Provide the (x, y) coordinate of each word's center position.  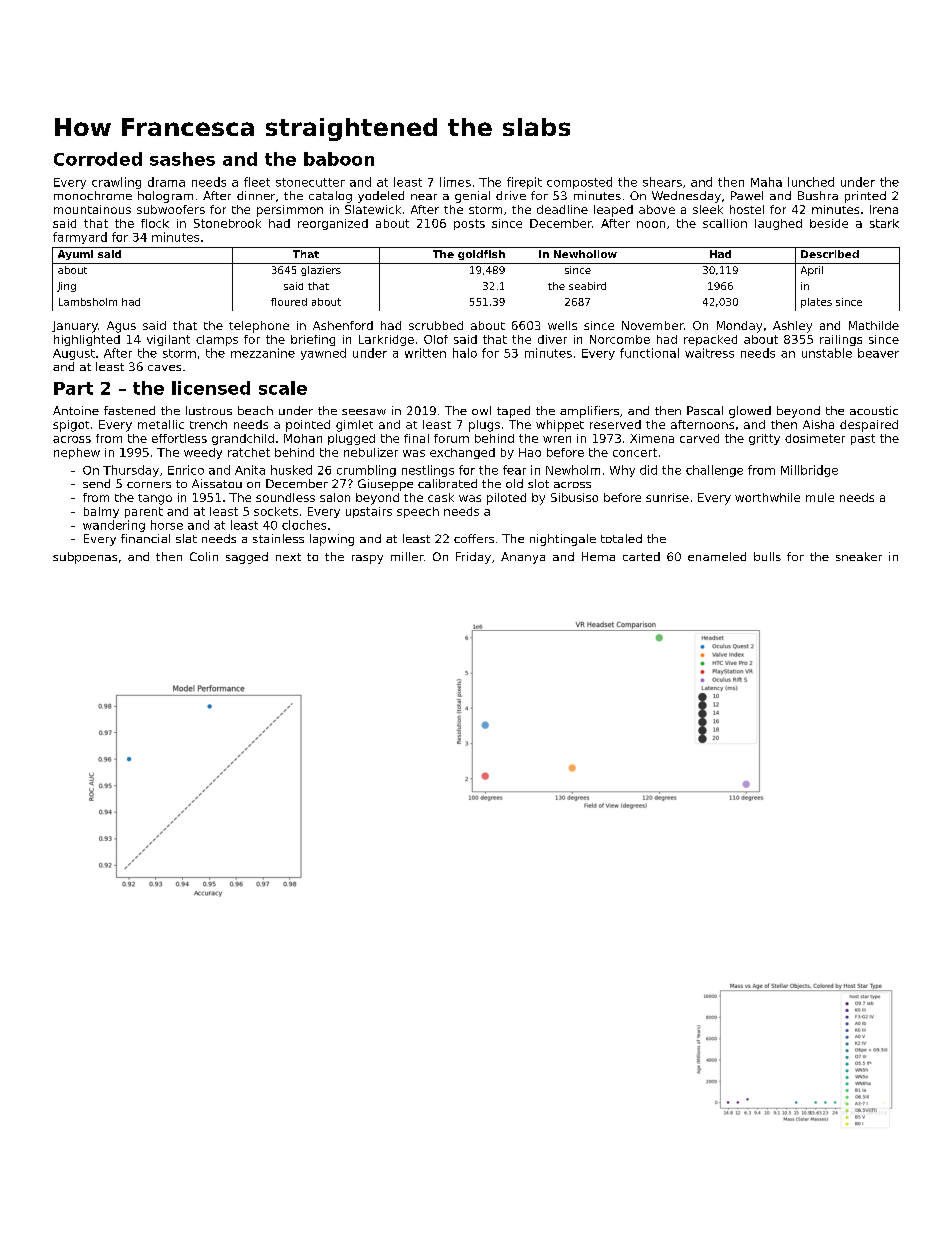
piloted (506, 499)
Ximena (652, 438)
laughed (778, 224)
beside (829, 223)
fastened (129, 410)
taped (513, 412)
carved (699, 438)
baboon (339, 159)
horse (167, 525)
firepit (524, 183)
